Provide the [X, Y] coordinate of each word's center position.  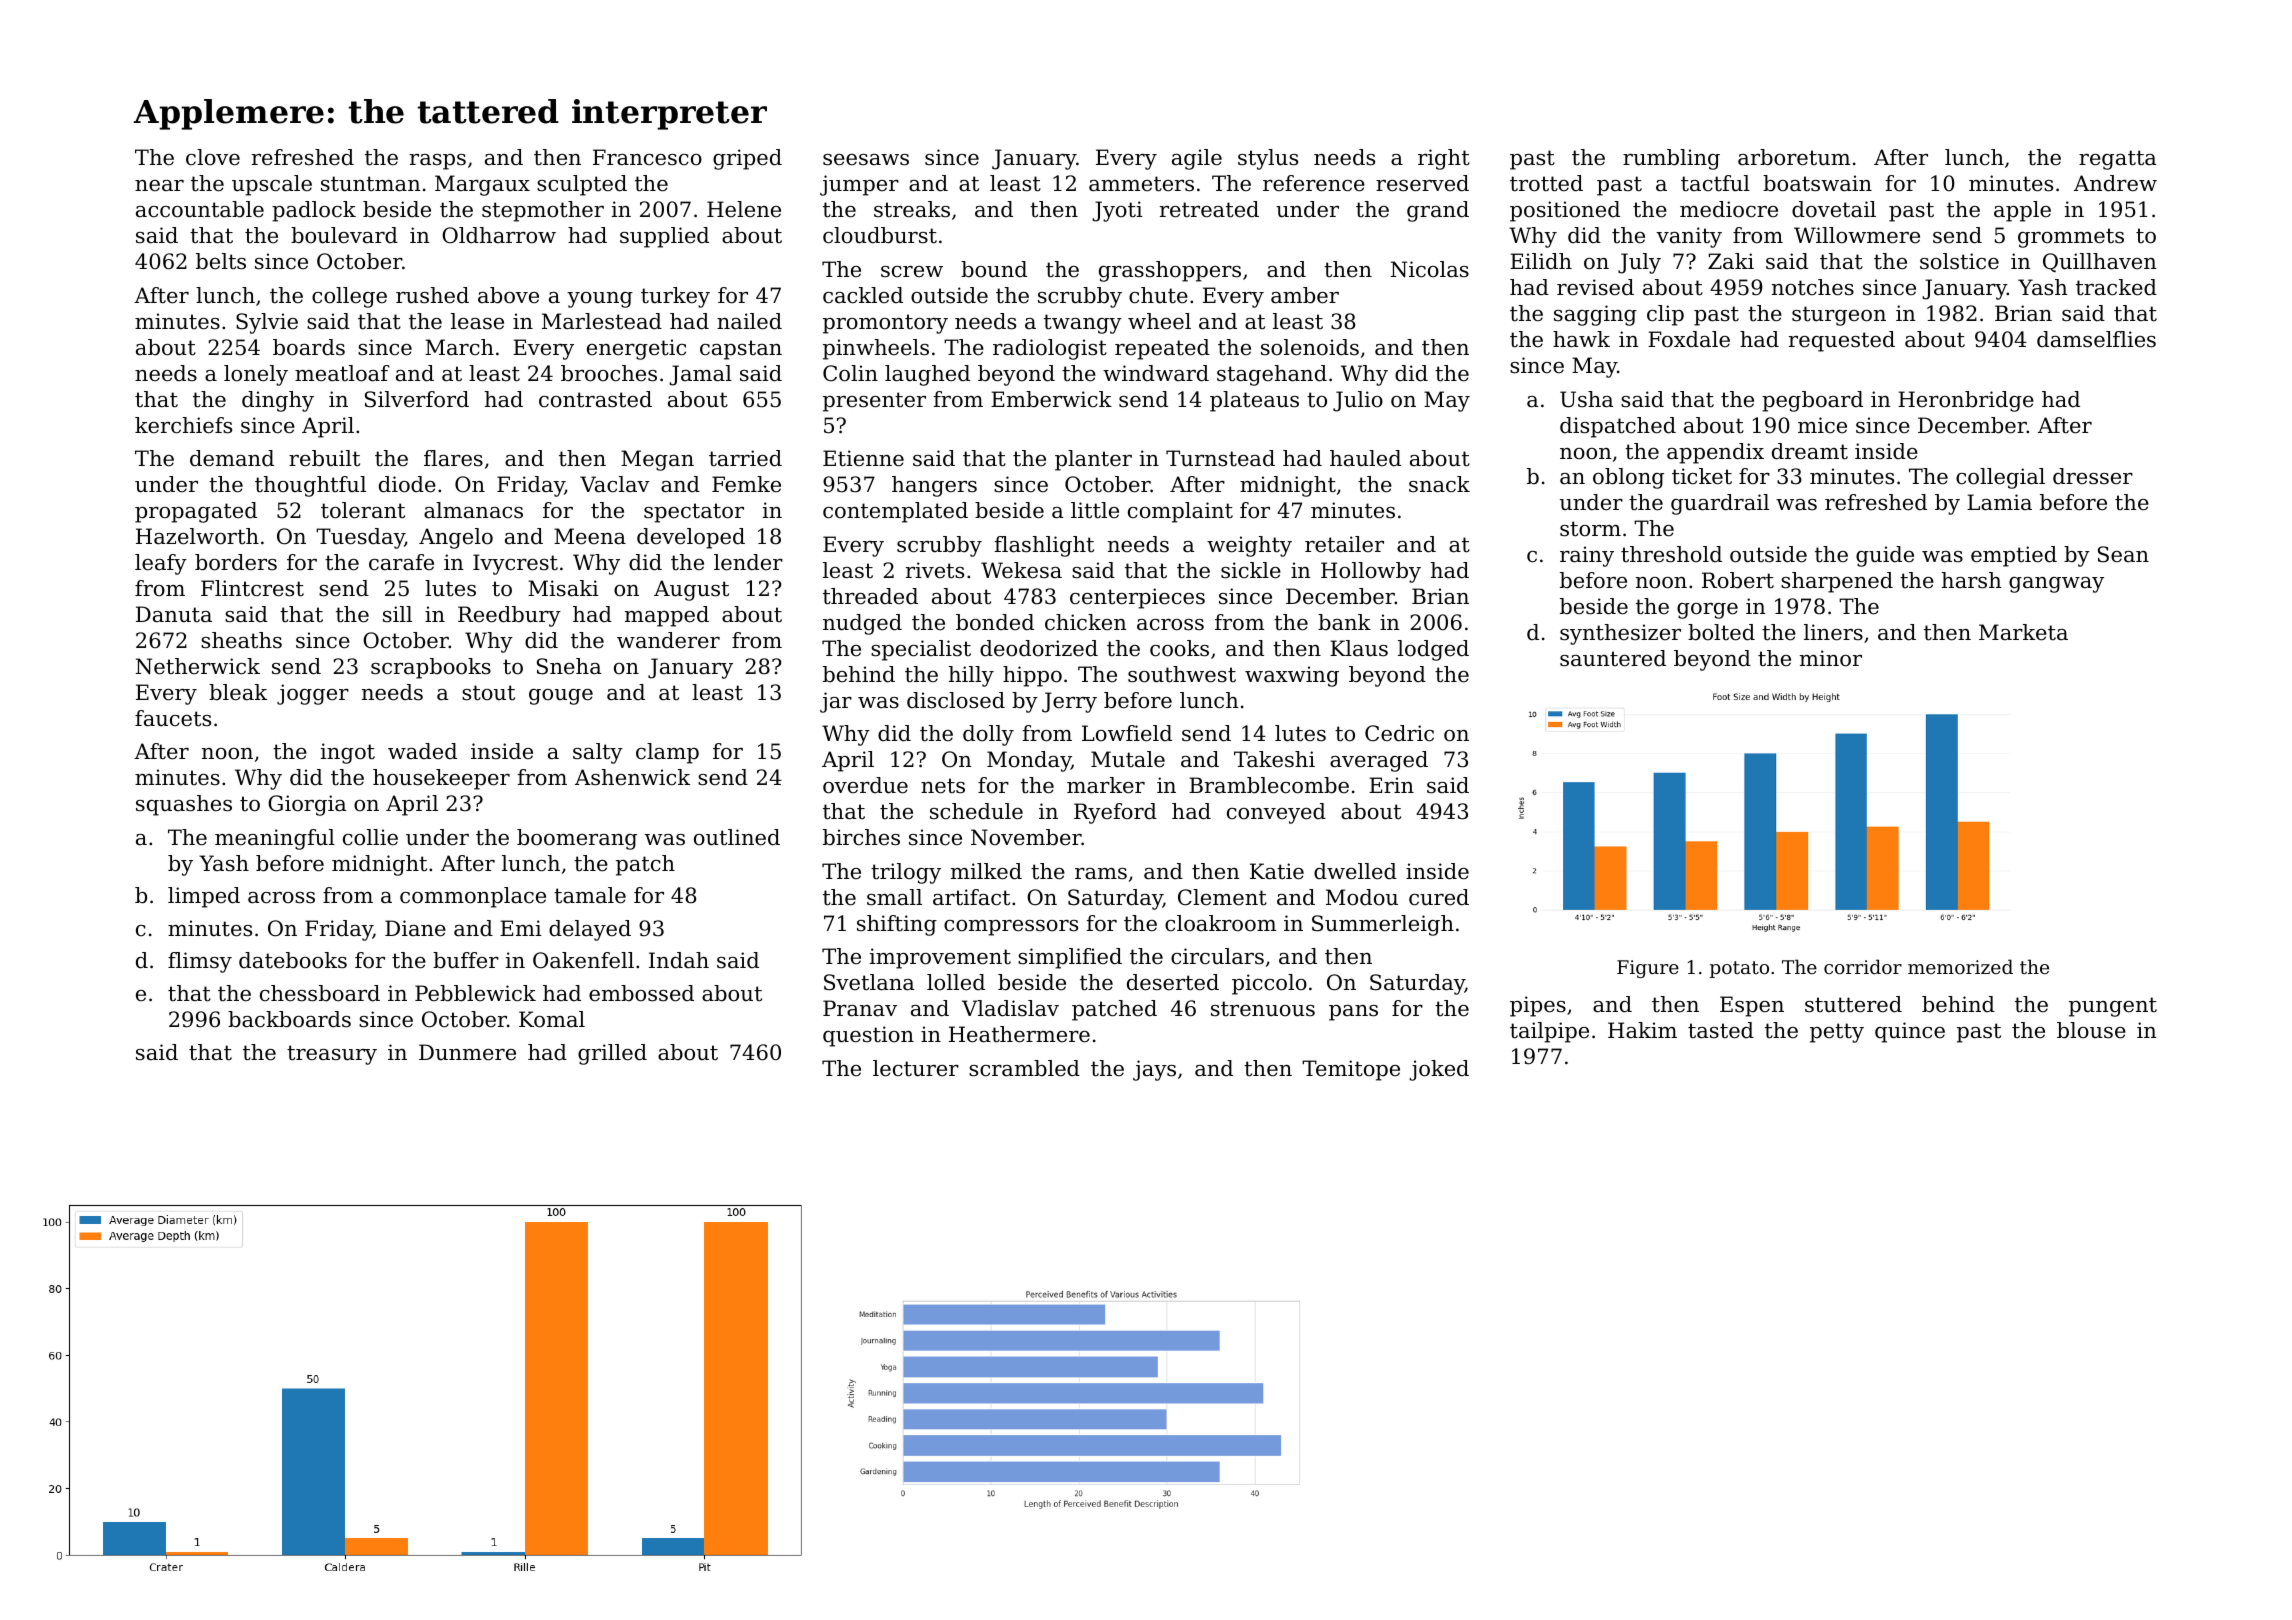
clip [1665, 315]
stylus [1268, 159]
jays [1154, 1070]
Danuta [174, 614]
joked [1439, 1070]
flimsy [200, 962]
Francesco [647, 157]
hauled [1365, 458]
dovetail [1834, 209]
